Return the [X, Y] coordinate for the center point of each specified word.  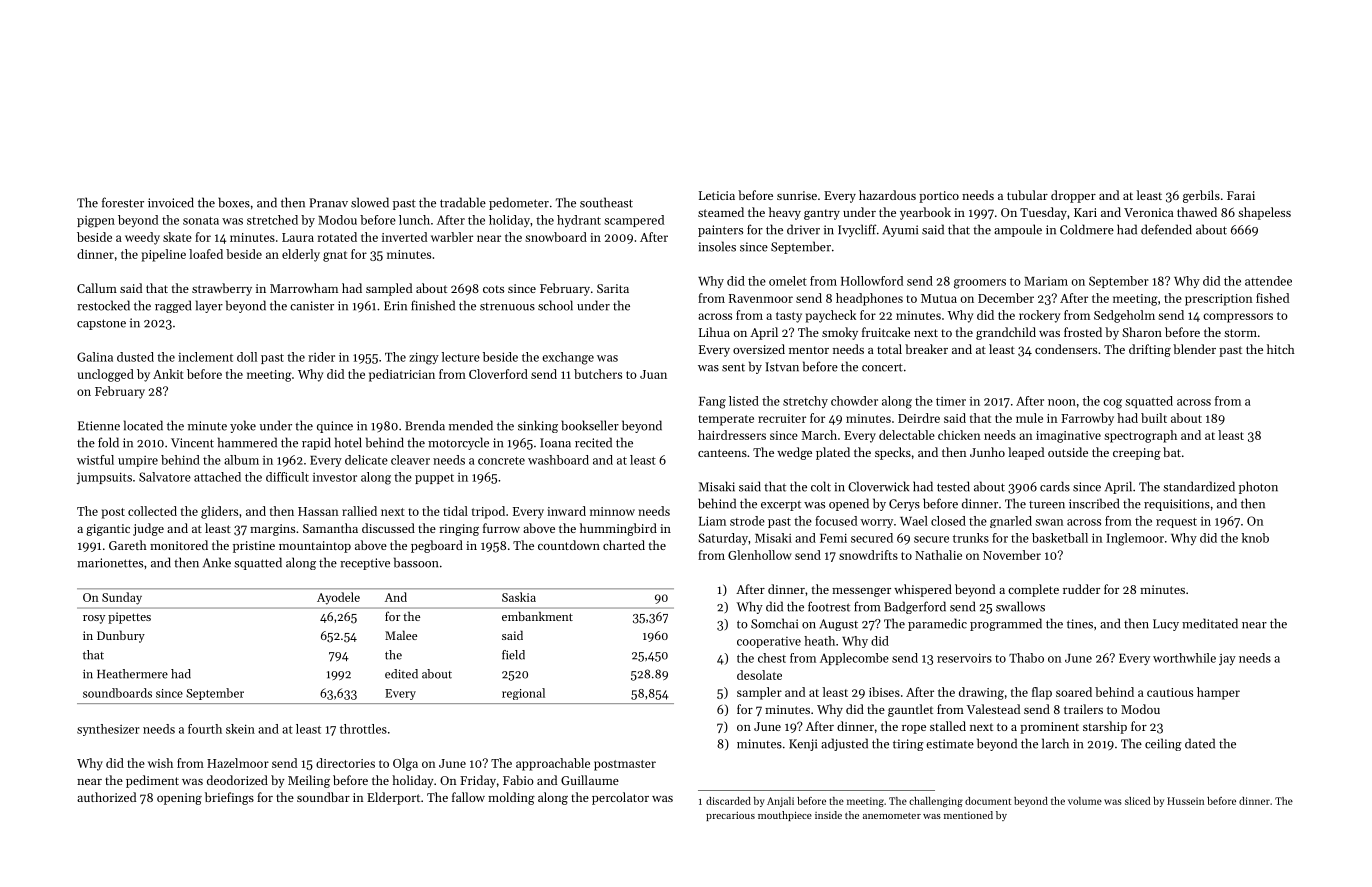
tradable [463, 202]
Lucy [1166, 625]
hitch [1281, 349]
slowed [370, 202]
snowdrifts [868, 555]
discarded [728, 801]
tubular [1027, 195]
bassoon [416, 562]
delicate [366, 460]
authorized [106, 797]
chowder [854, 401]
